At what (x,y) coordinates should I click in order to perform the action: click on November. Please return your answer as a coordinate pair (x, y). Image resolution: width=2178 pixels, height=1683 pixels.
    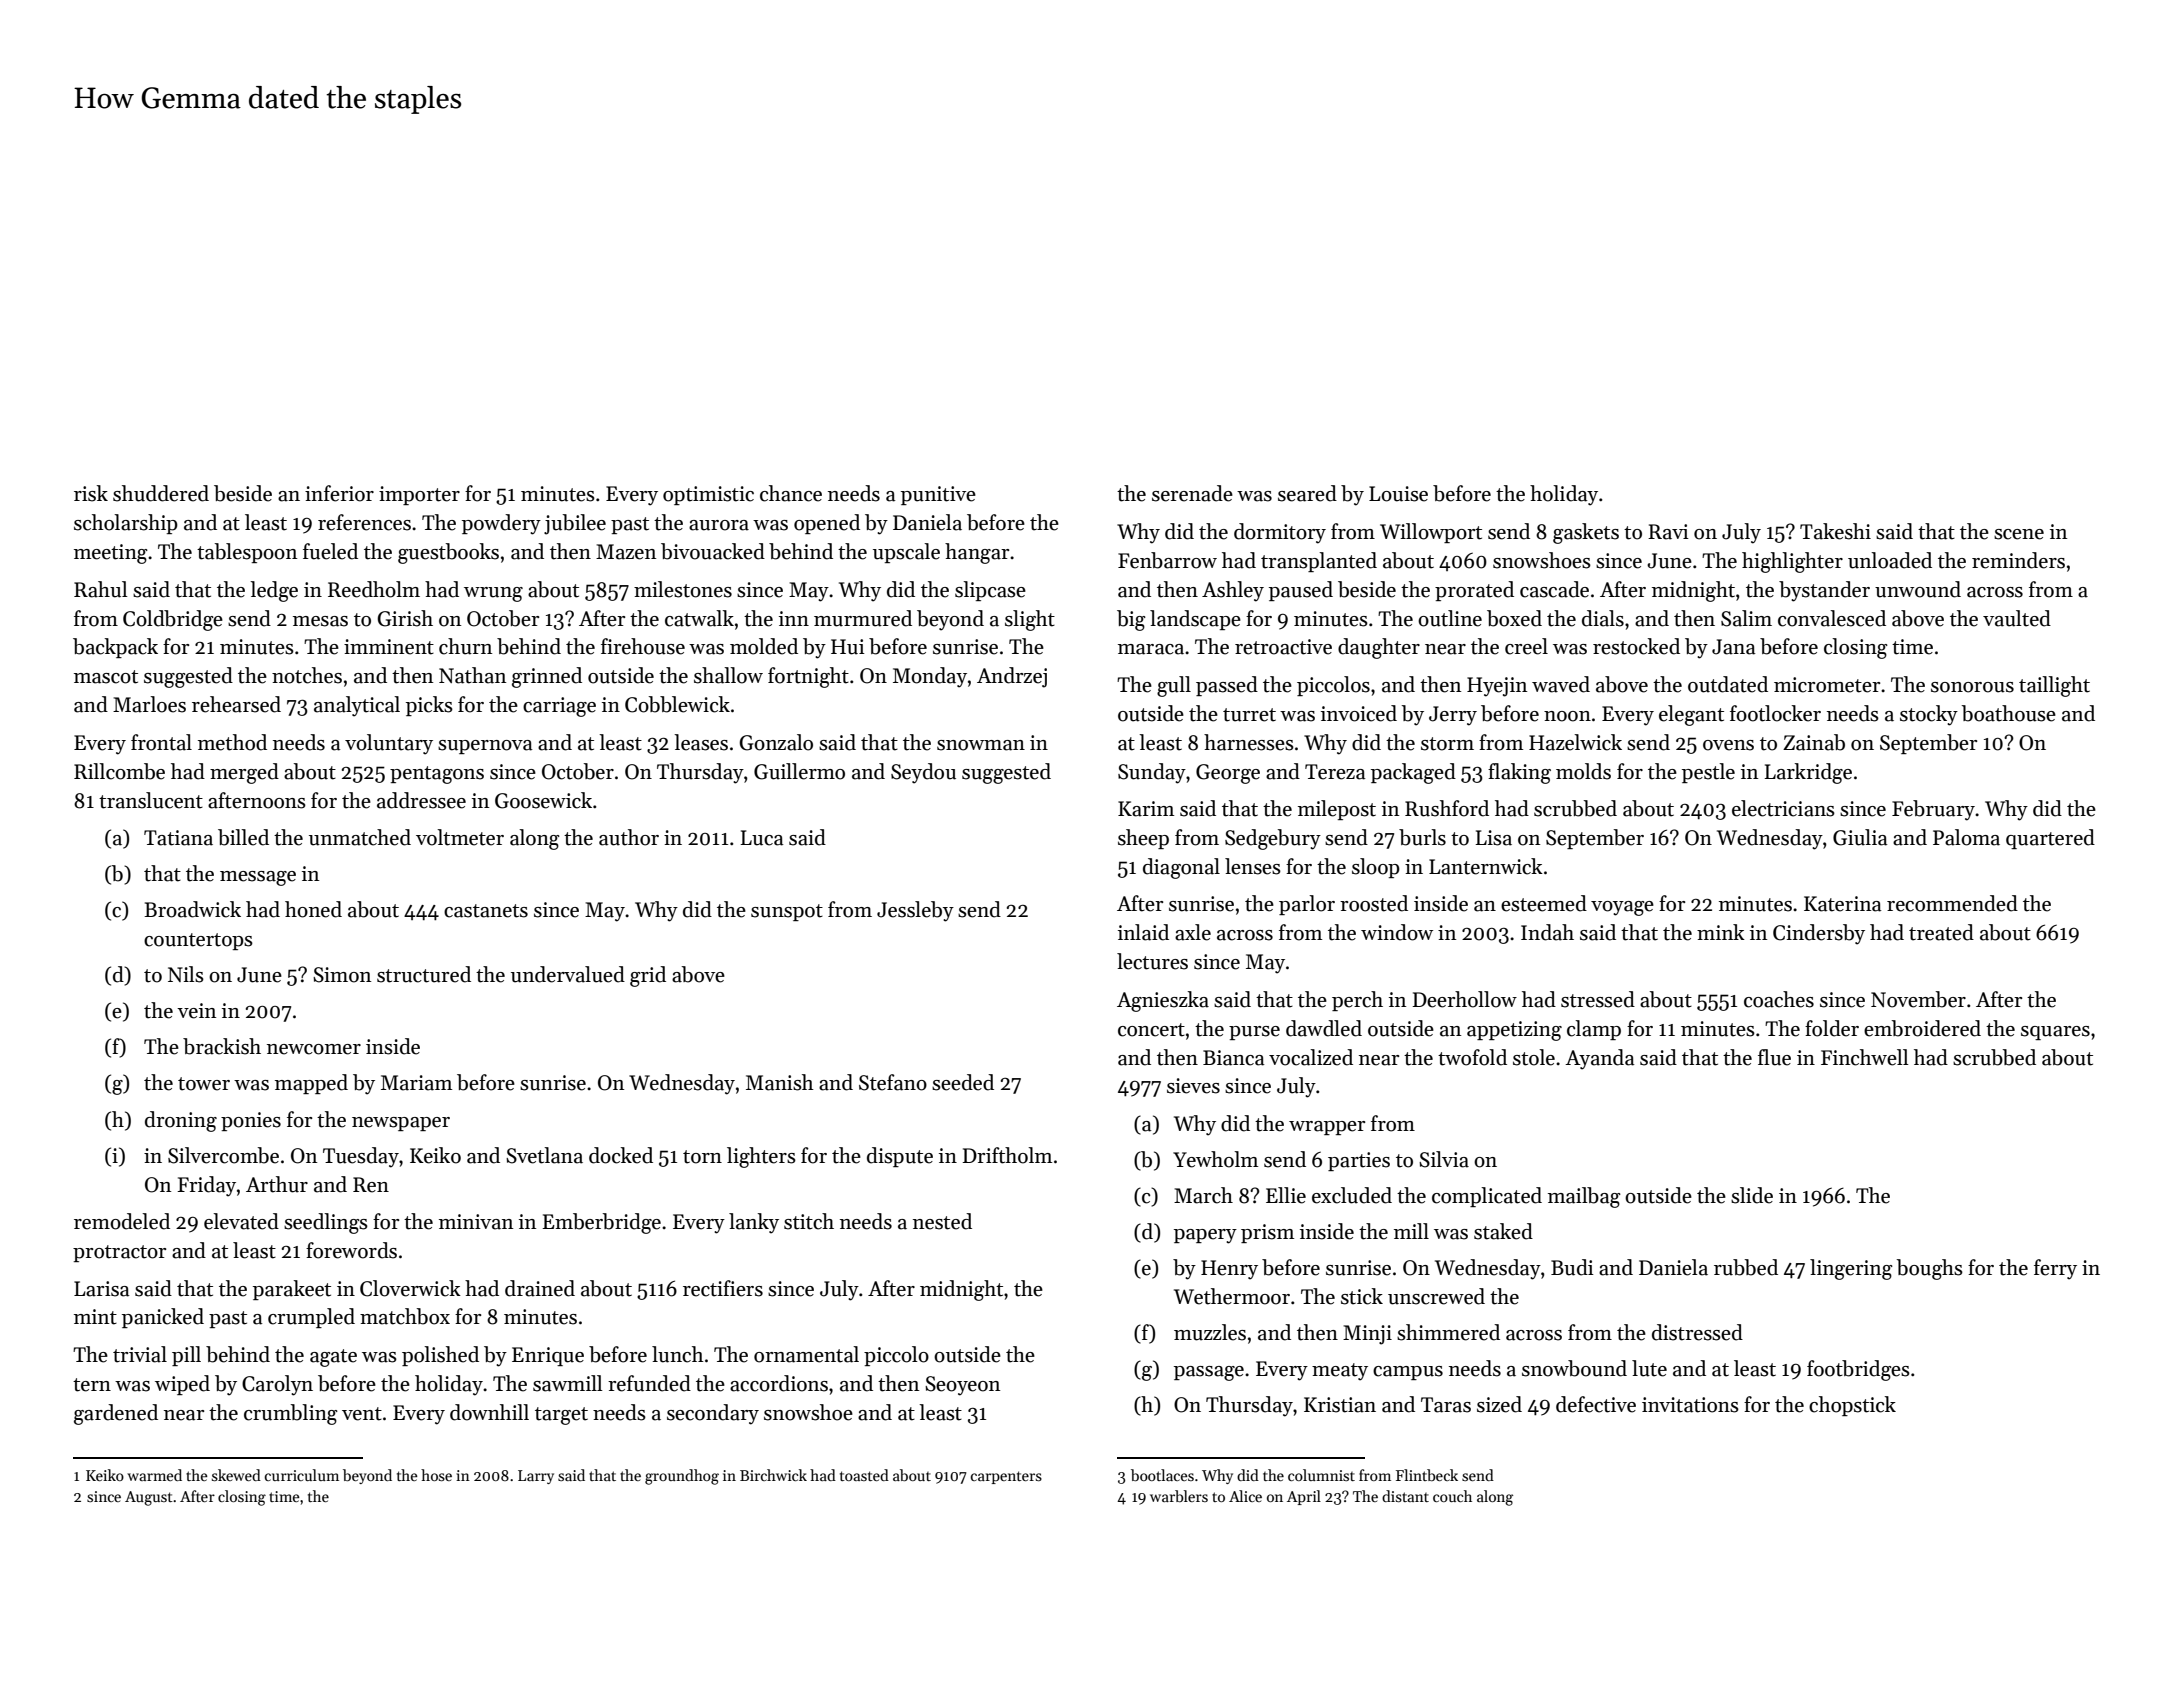
    Looking at the image, I should click on (1918, 999).
